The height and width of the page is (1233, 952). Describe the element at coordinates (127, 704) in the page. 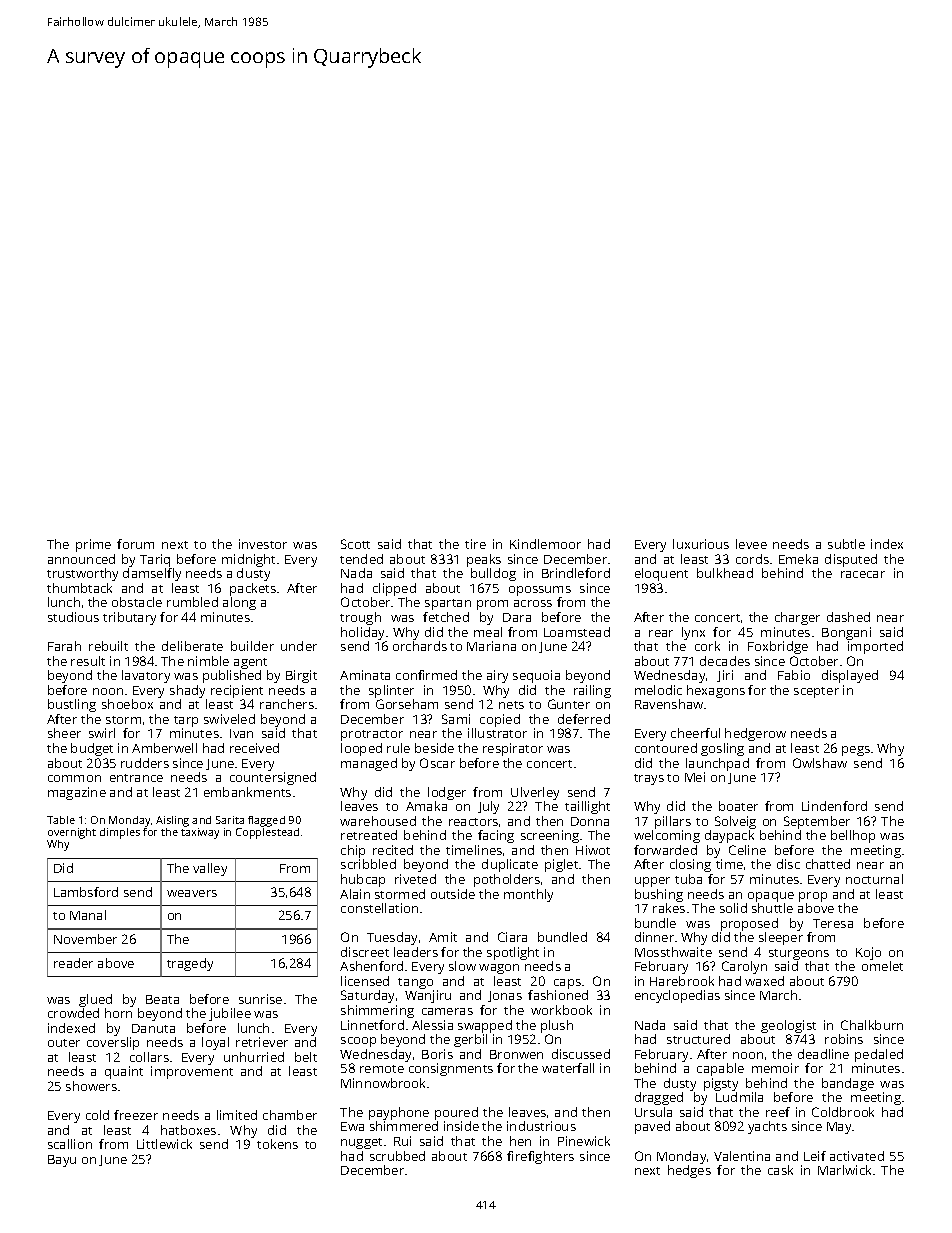

I see `shoebox` at that location.
